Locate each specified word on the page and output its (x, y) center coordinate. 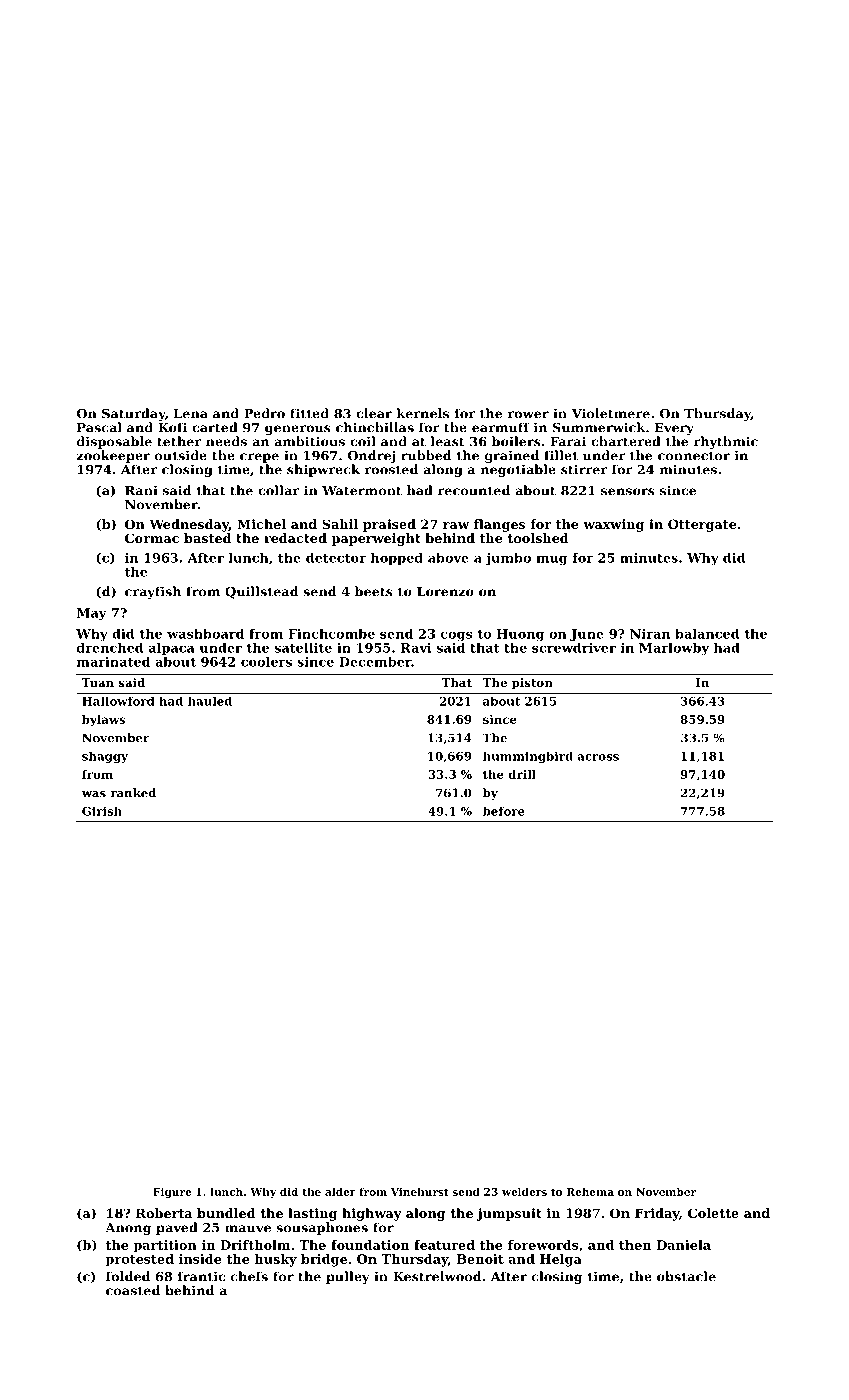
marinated (113, 662)
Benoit (480, 1259)
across (598, 757)
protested (140, 1260)
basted (207, 538)
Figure (172, 1193)
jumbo (508, 559)
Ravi (416, 648)
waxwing (613, 525)
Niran (650, 634)
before (503, 811)
